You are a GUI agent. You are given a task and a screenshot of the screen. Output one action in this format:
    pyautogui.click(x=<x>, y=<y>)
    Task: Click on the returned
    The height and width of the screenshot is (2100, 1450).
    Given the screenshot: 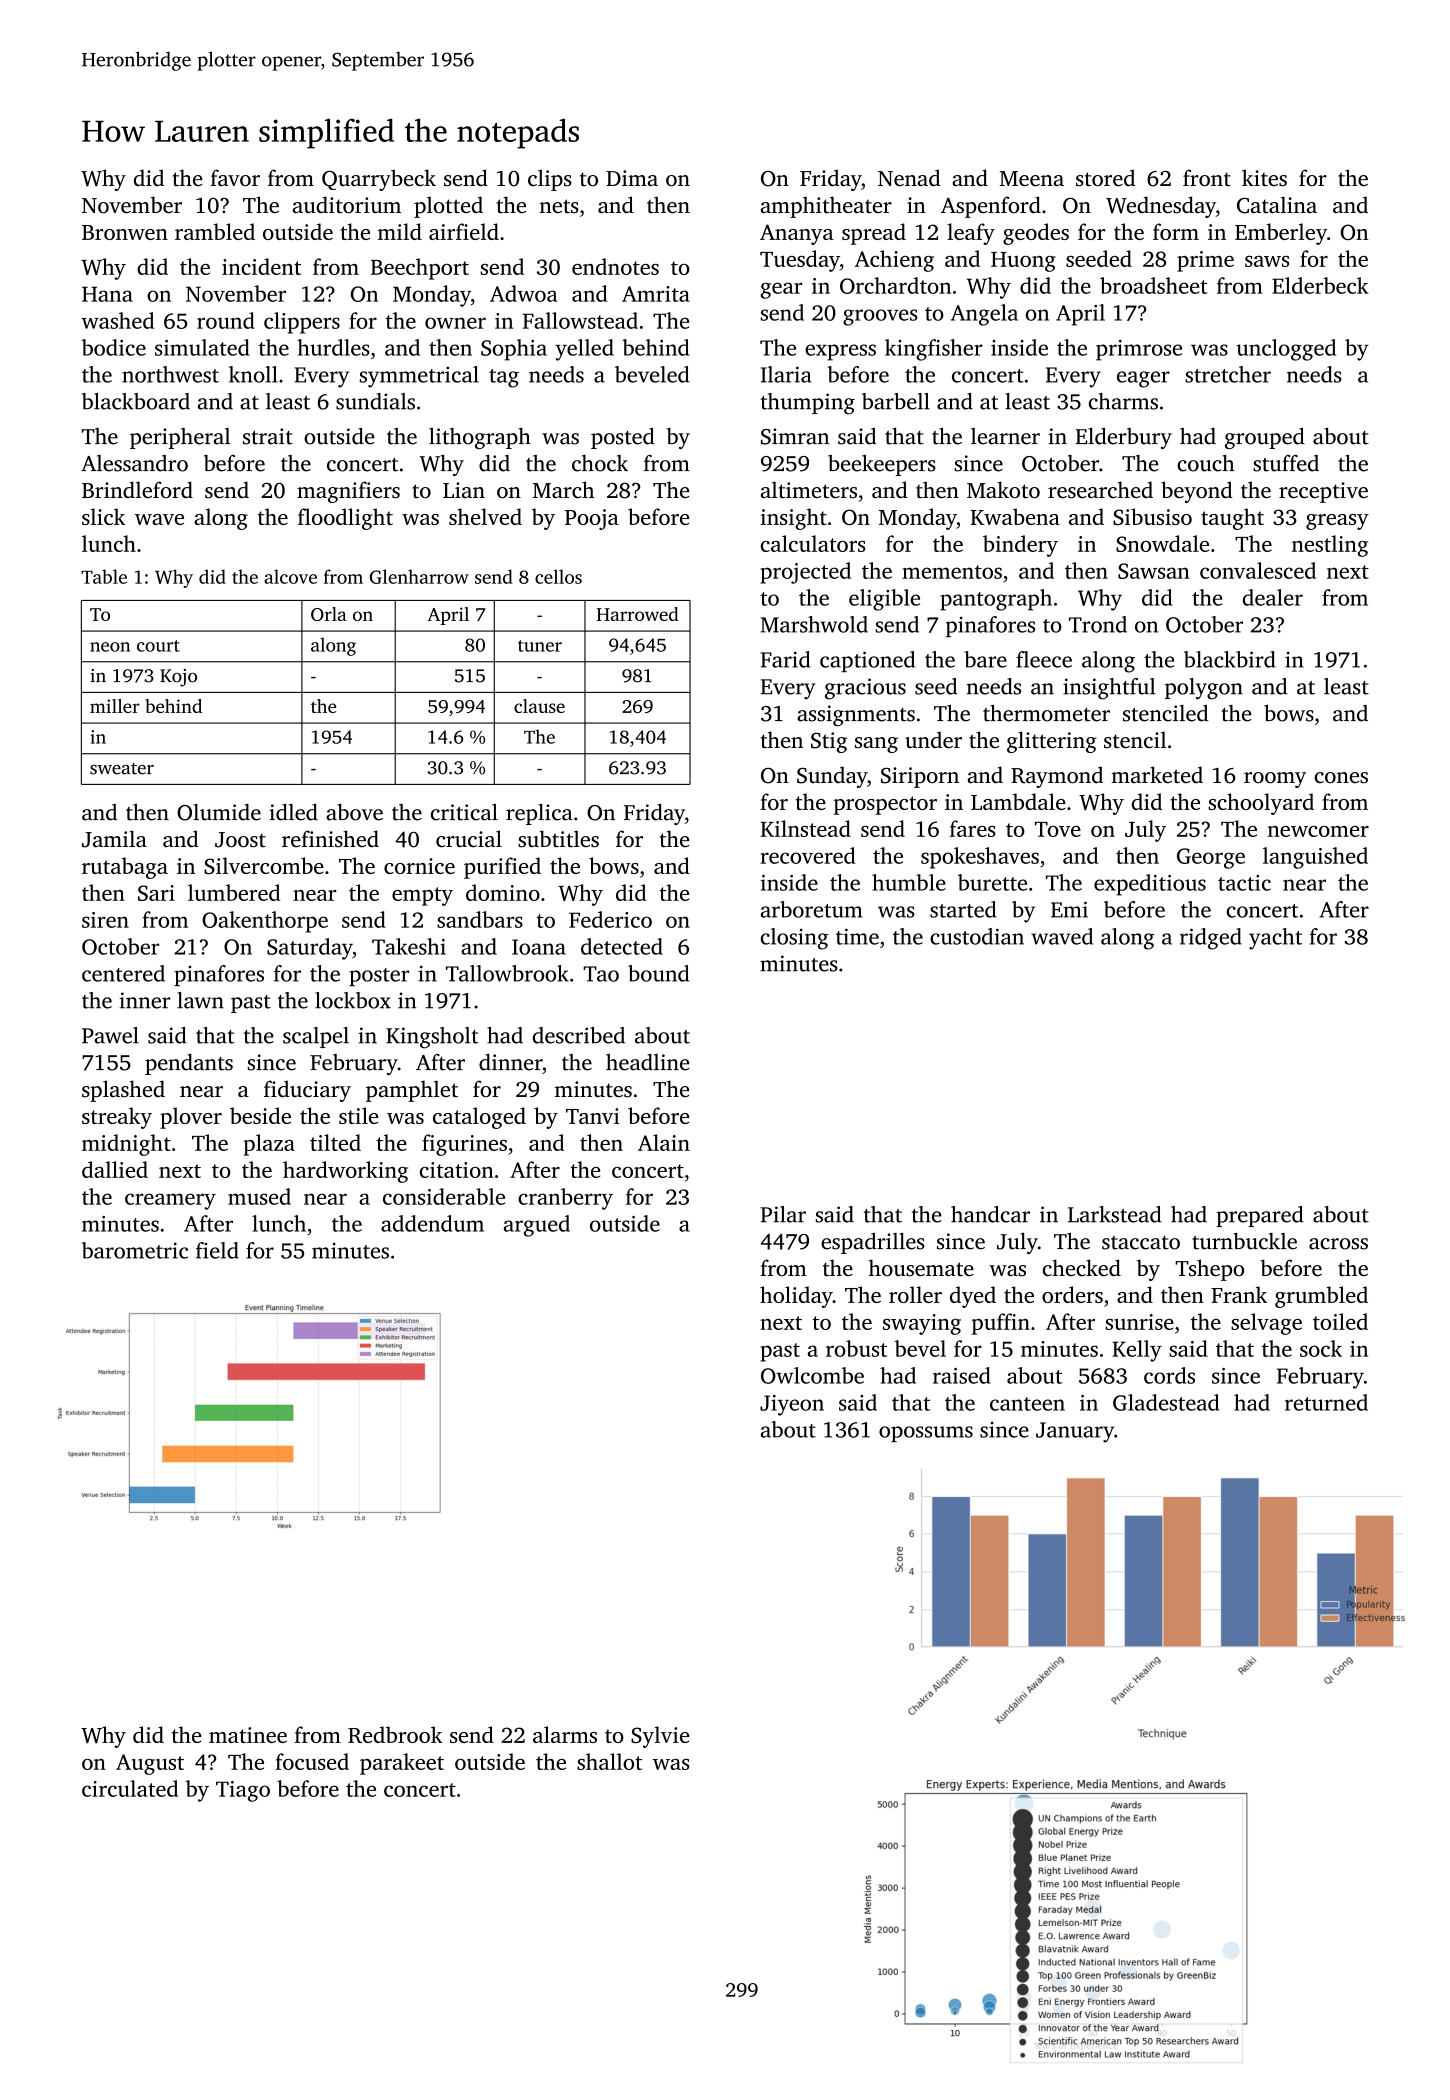 What is the action you would take?
    pyautogui.click(x=1326, y=1402)
